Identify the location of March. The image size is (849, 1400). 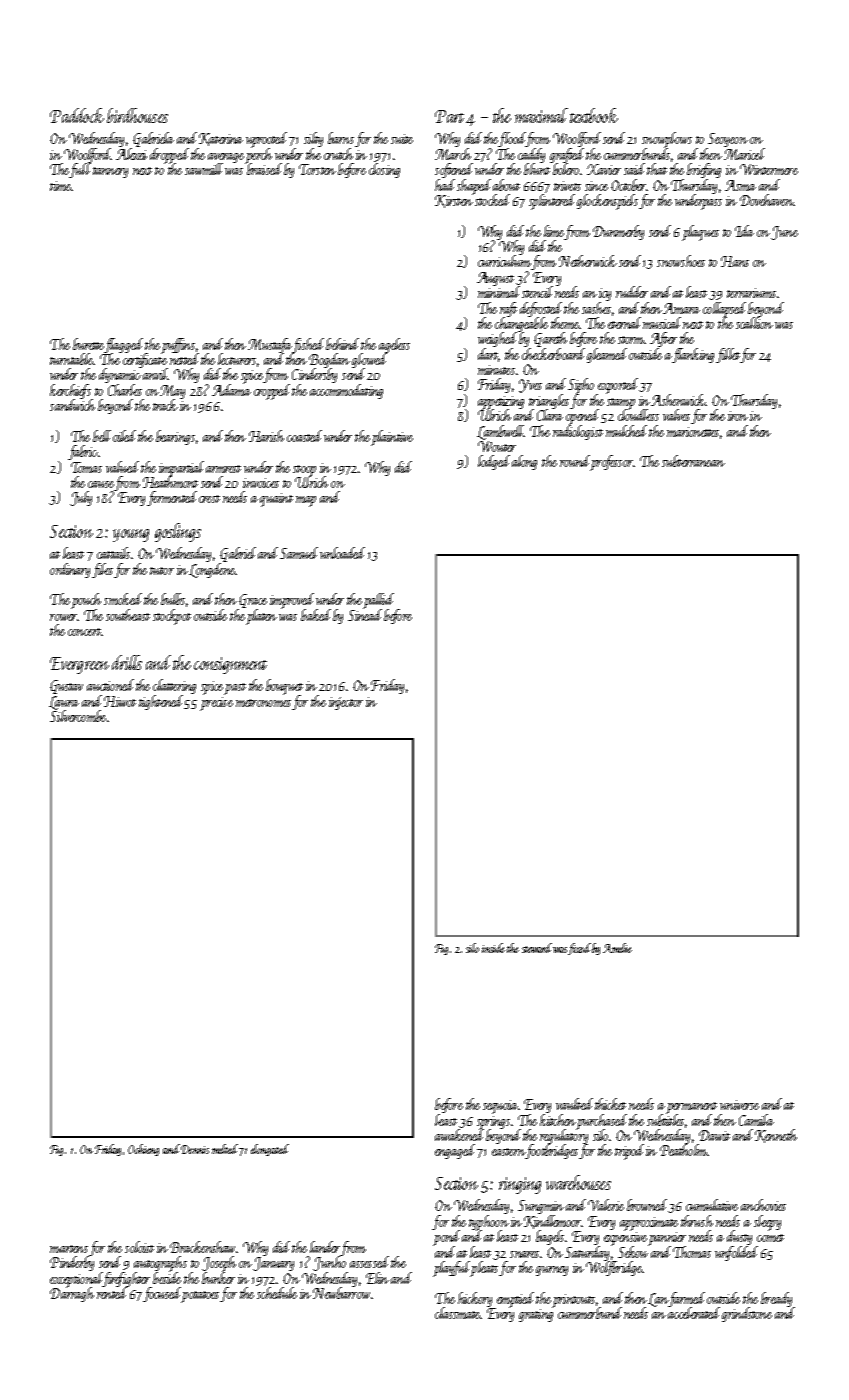
(453, 154).
